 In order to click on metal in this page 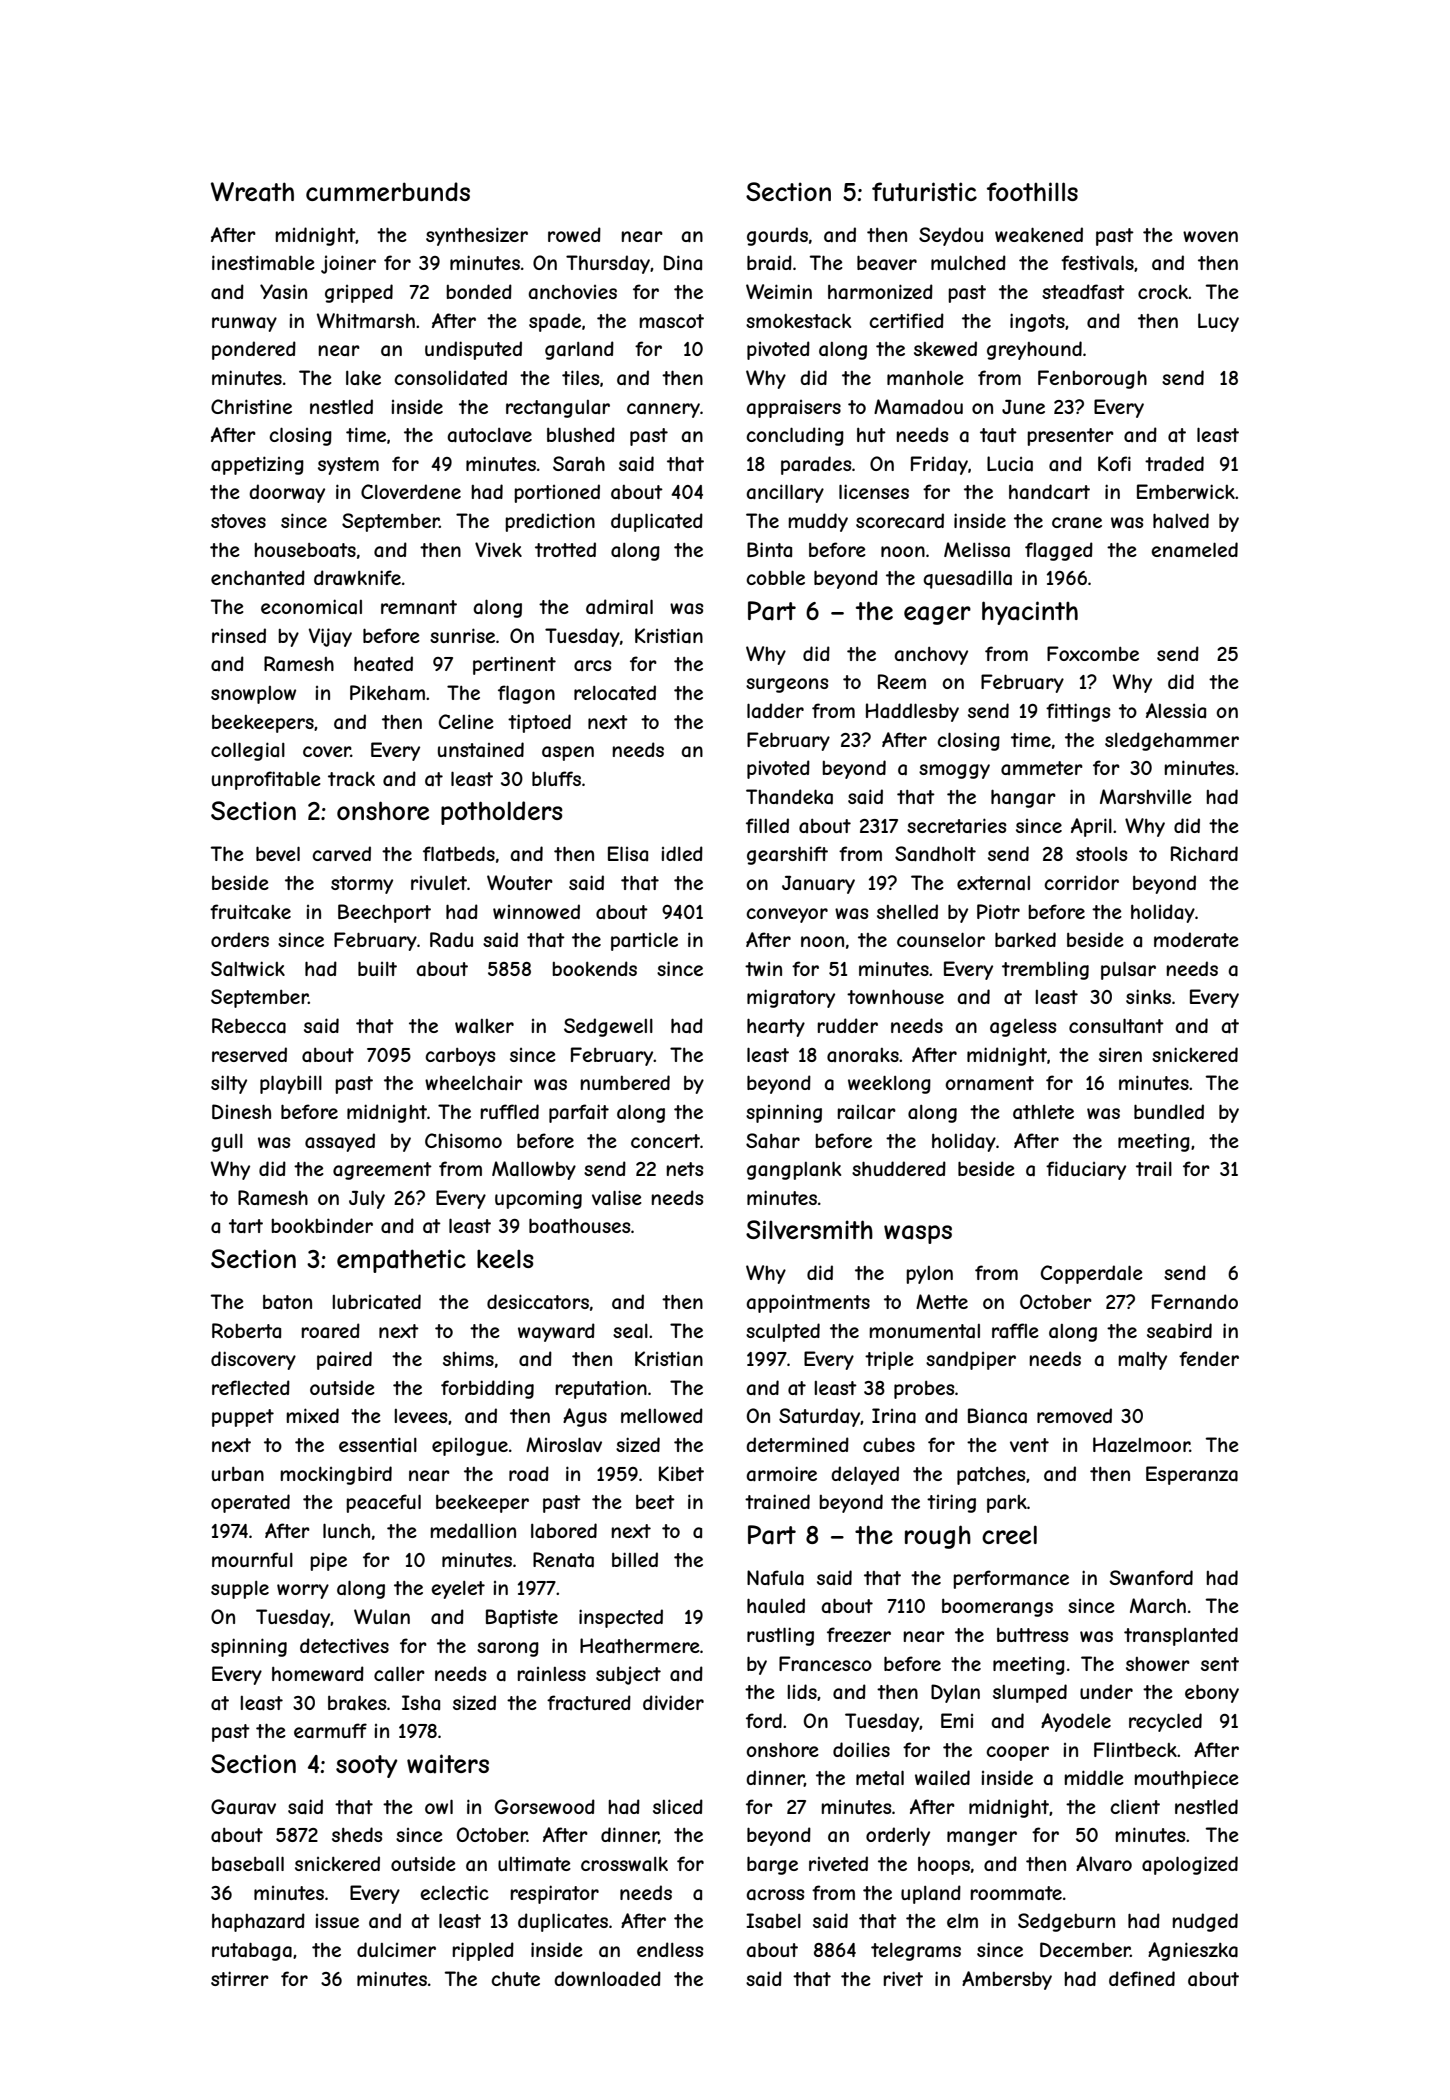, I will do `click(880, 1778)`.
